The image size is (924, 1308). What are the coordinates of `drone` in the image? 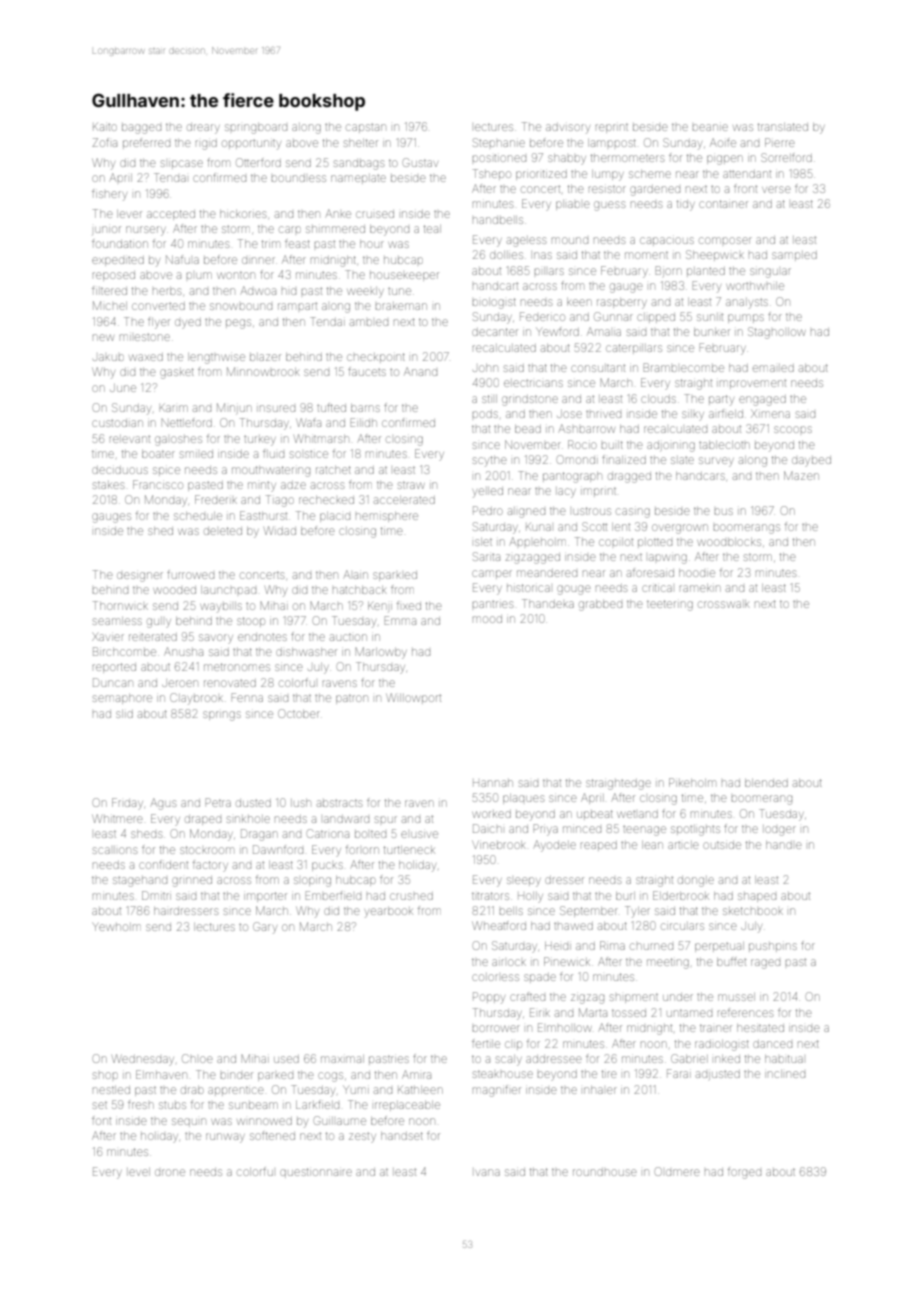 It's located at (170, 1172).
